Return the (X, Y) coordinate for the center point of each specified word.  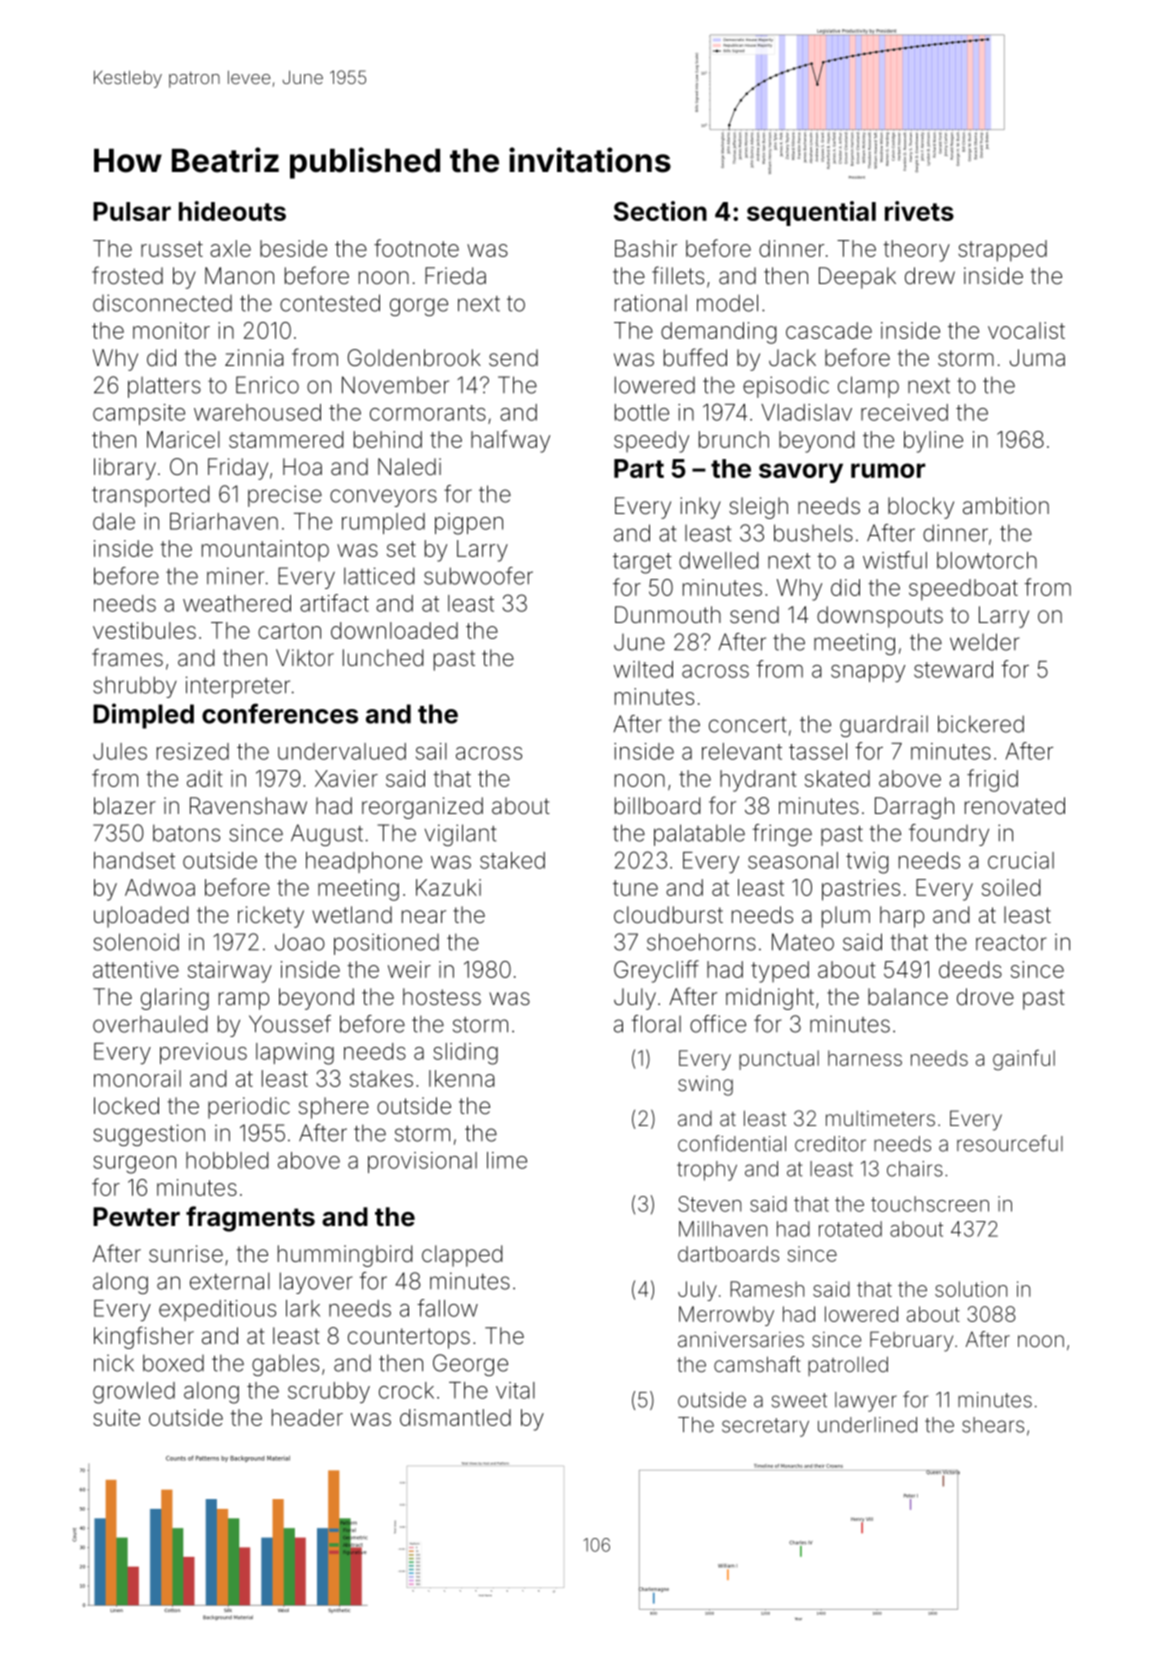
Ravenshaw (248, 806)
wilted (643, 669)
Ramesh (767, 1289)
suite (116, 1417)
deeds (970, 969)
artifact (334, 603)
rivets (919, 211)
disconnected (162, 303)
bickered (981, 724)
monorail (137, 1078)
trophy (707, 1171)
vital (515, 1390)
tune (635, 888)
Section (660, 211)
